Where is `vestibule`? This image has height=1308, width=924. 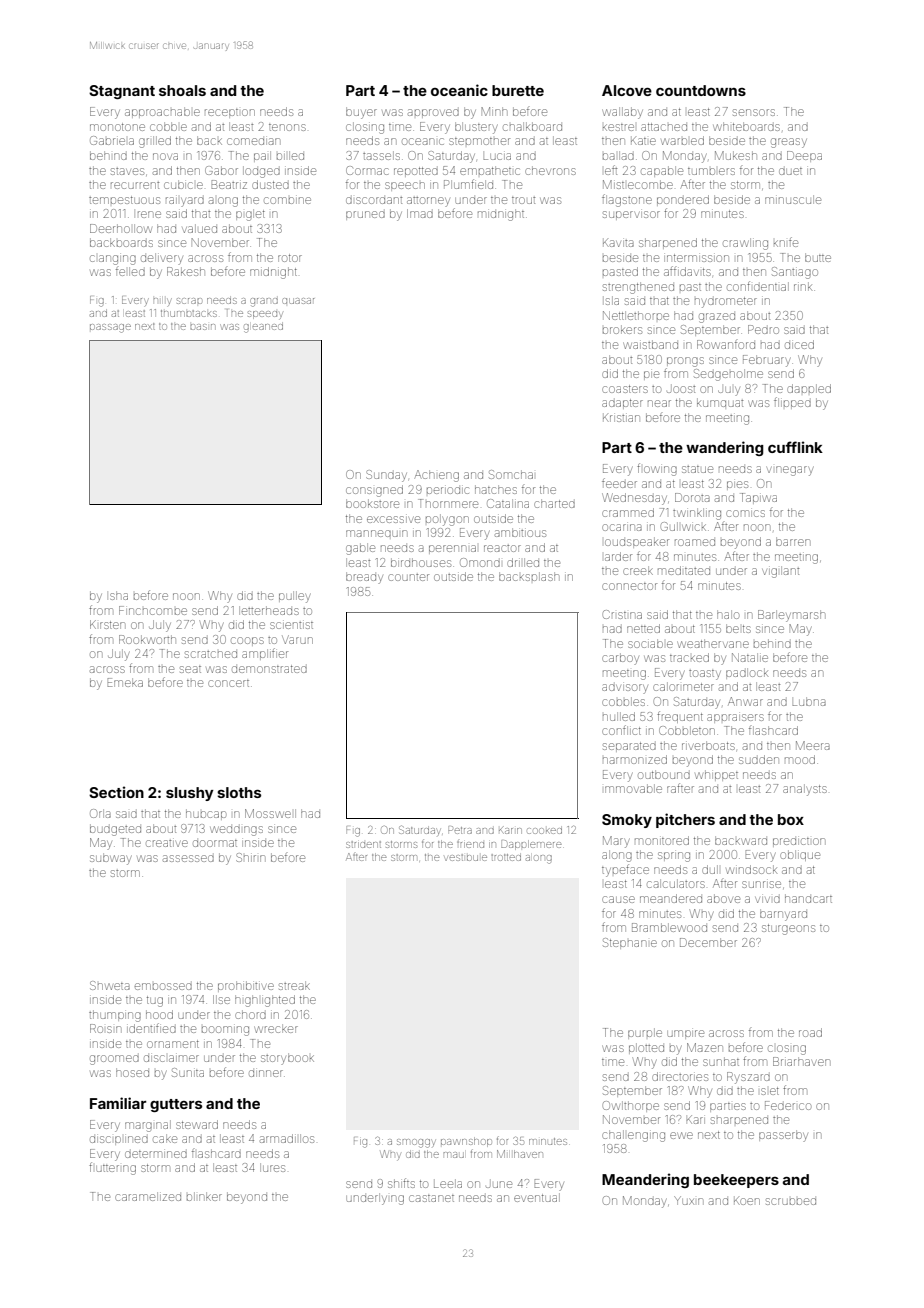
vestibule is located at coordinates (466, 857).
